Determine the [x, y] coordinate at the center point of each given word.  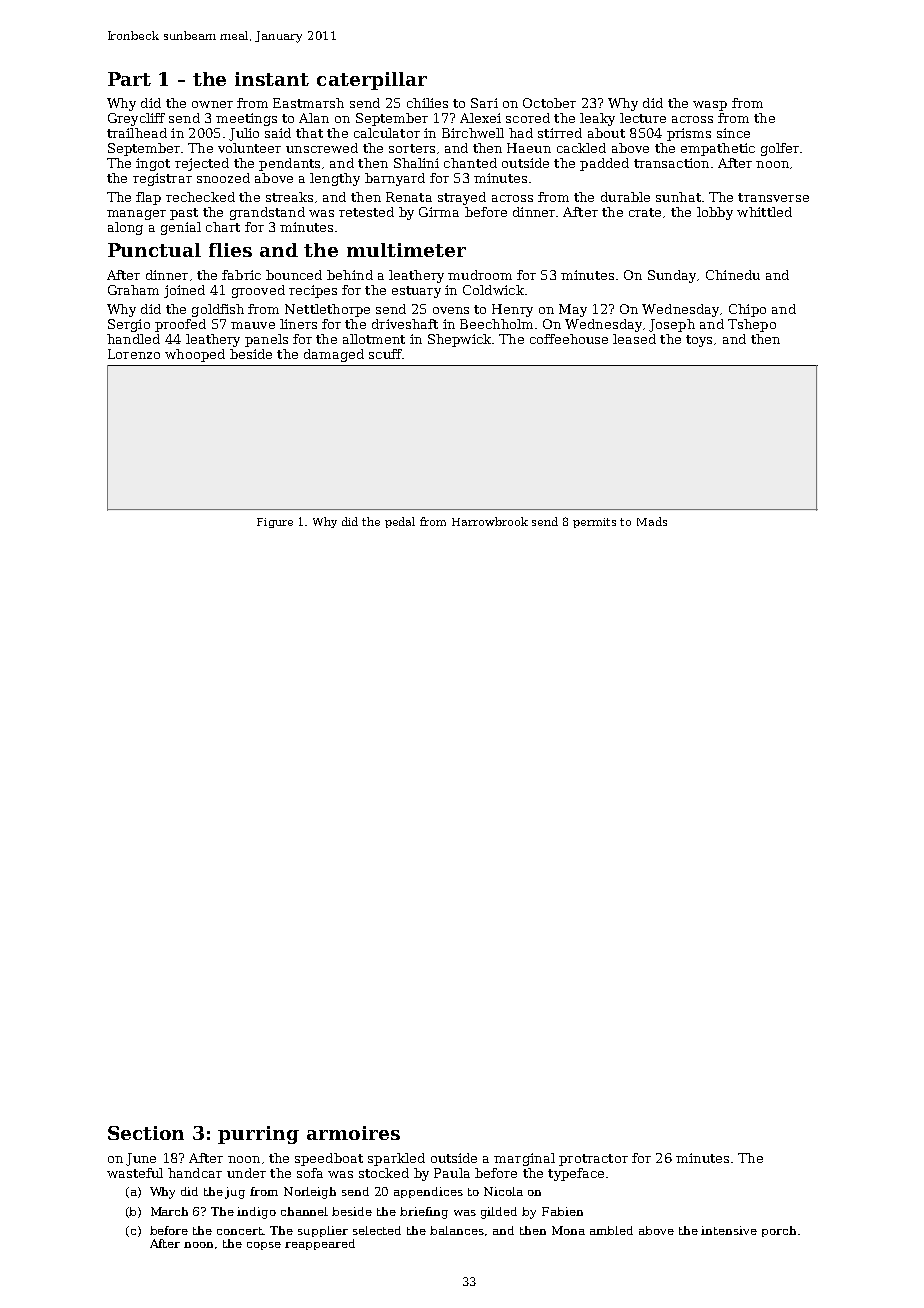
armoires [353, 1133]
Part [129, 79]
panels [266, 340]
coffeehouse [569, 339]
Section [146, 1133]
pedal [400, 522]
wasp [710, 106]
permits [594, 523]
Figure [275, 523]
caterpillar [372, 81]
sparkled [396, 1159]
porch [779, 1231]
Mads [652, 521]
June [141, 1159]
